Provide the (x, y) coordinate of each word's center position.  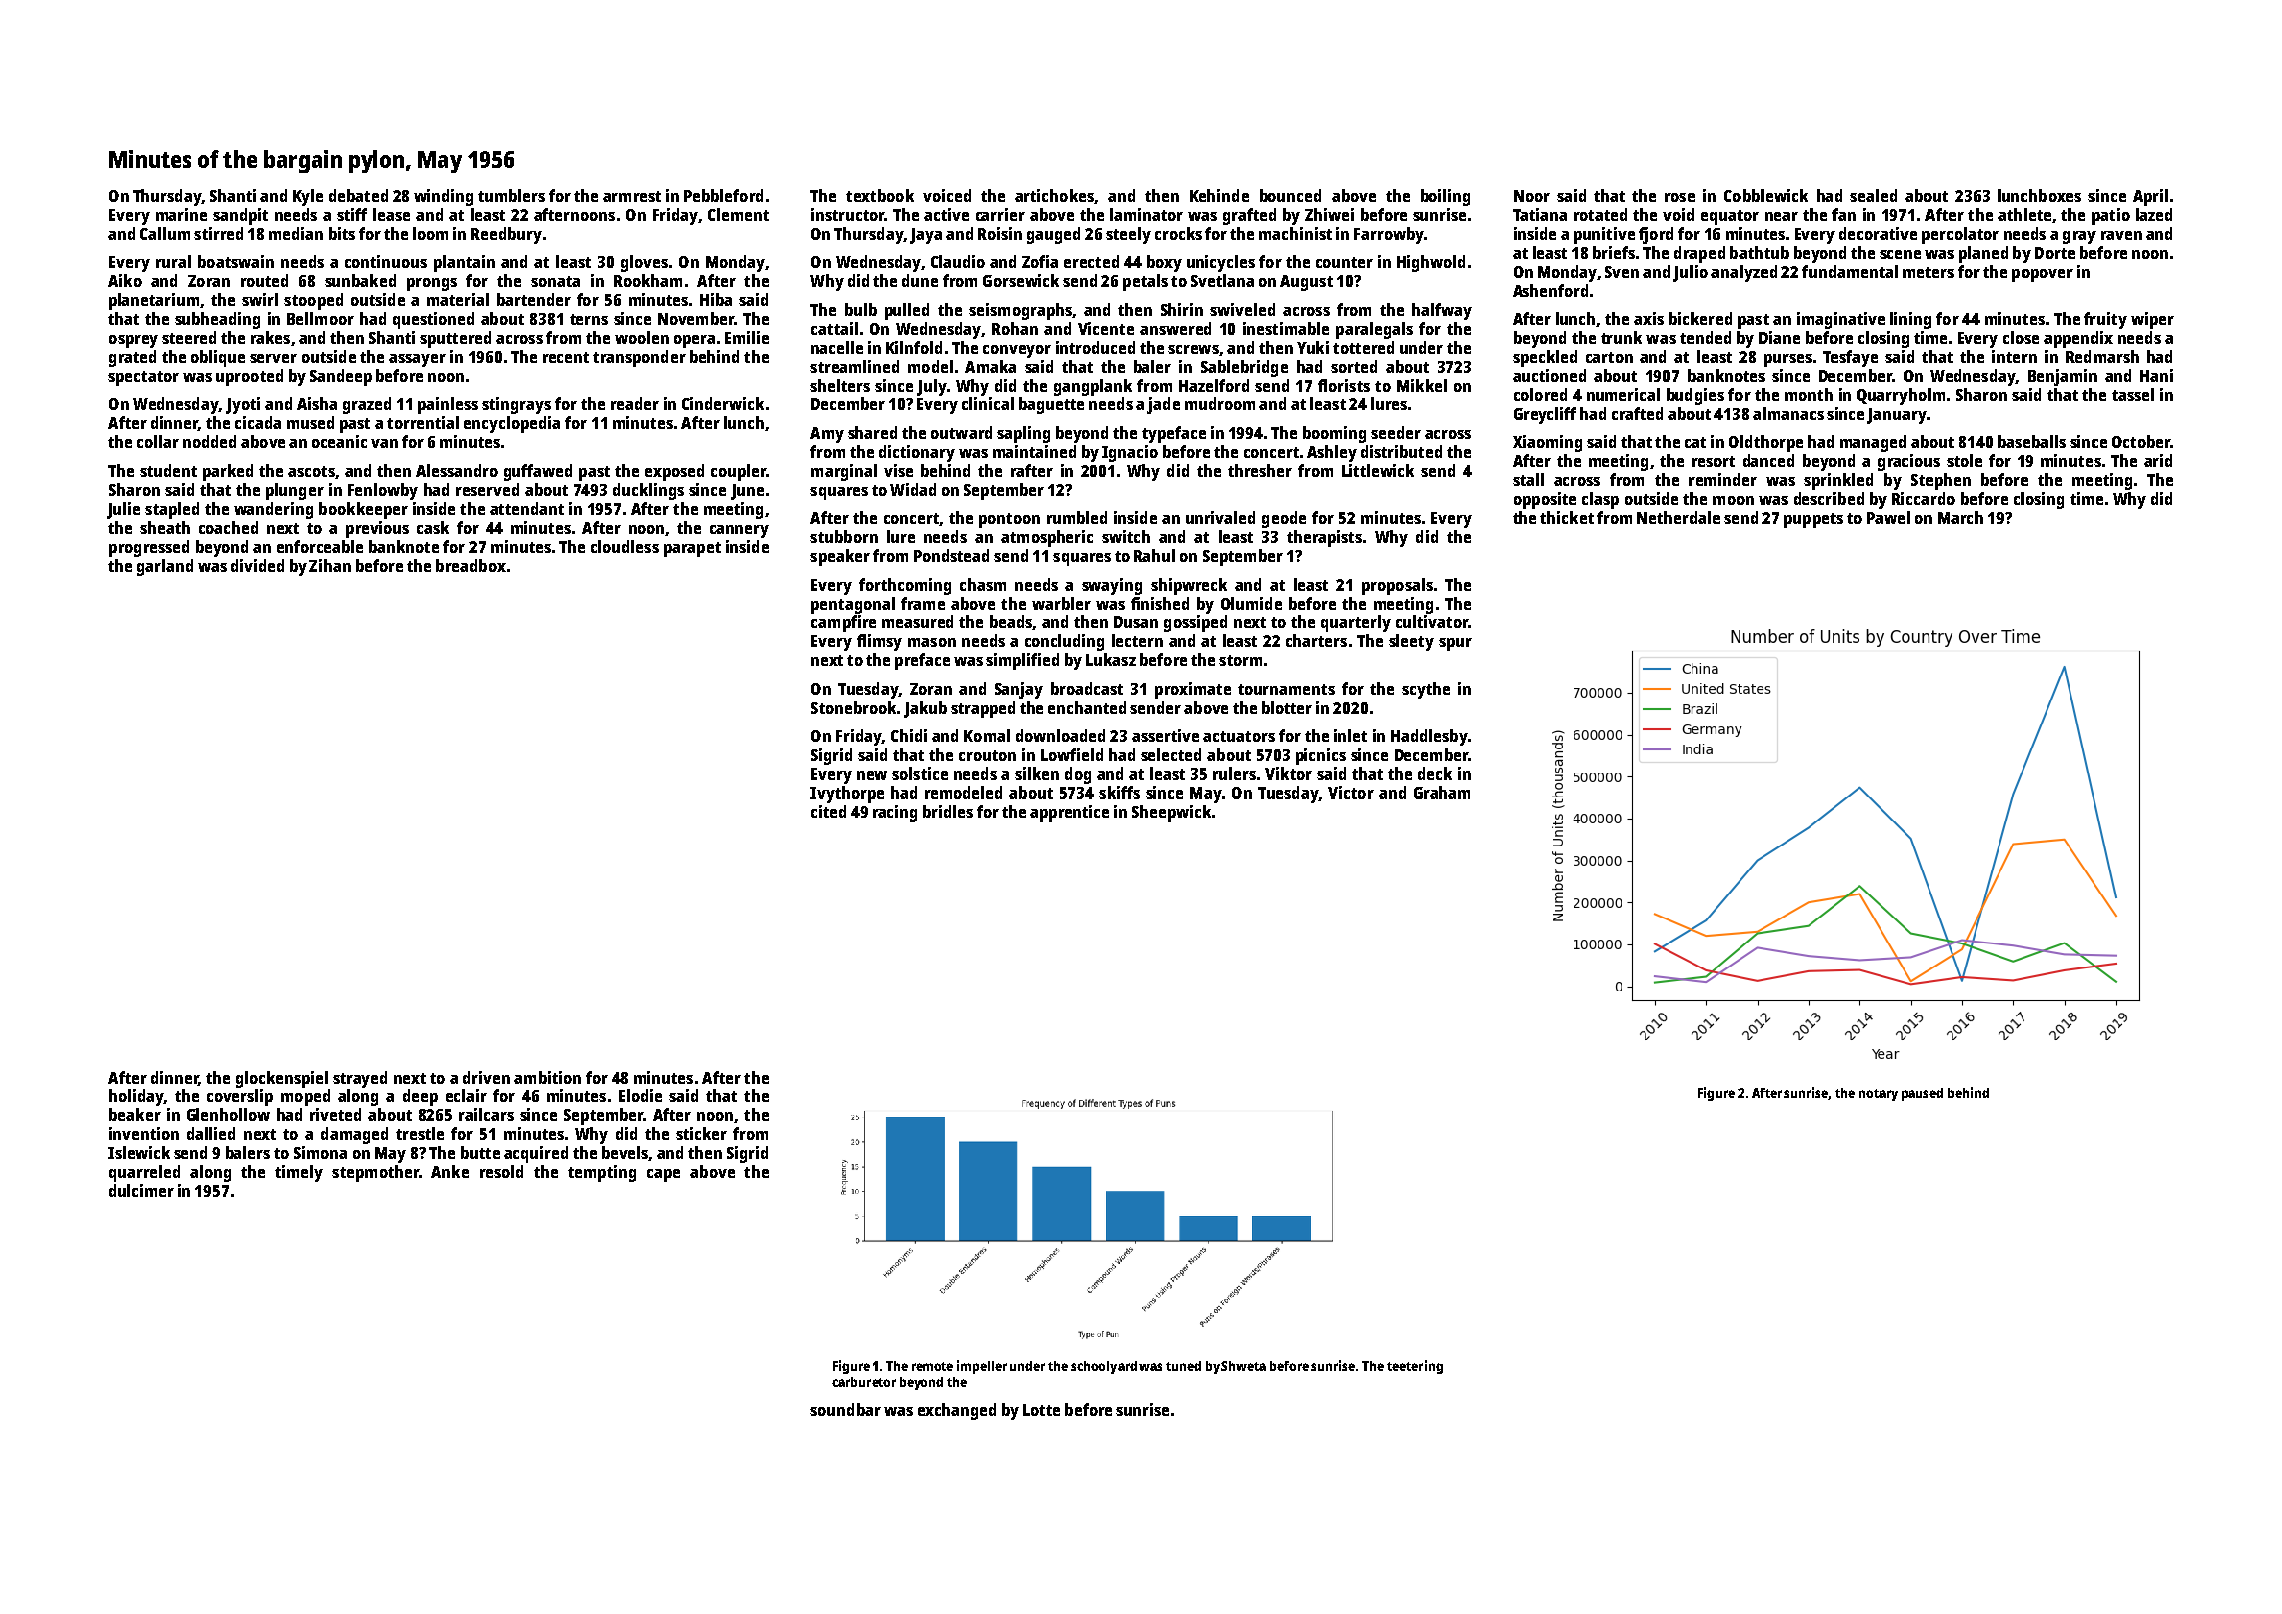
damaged (354, 1135)
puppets (1813, 520)
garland (165, 567)
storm (1240, 660)
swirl (260, 299)
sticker (701, 1133)
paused (1922, 1094)
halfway (1442, 311)
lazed (2154, 214)
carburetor (864, 1382)
